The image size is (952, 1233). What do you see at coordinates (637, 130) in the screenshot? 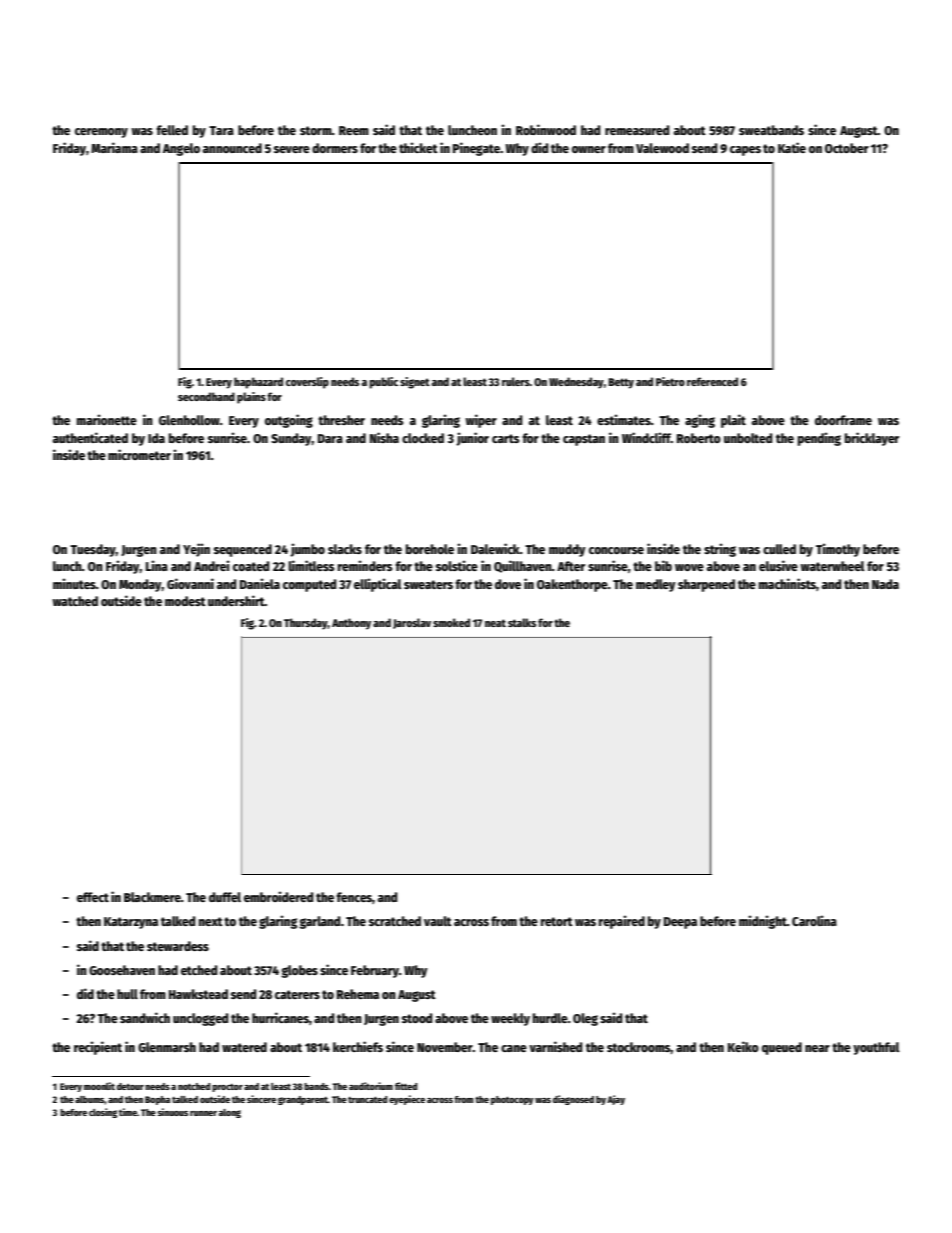
I see `remeasured` at bounding box center [637, 130].
